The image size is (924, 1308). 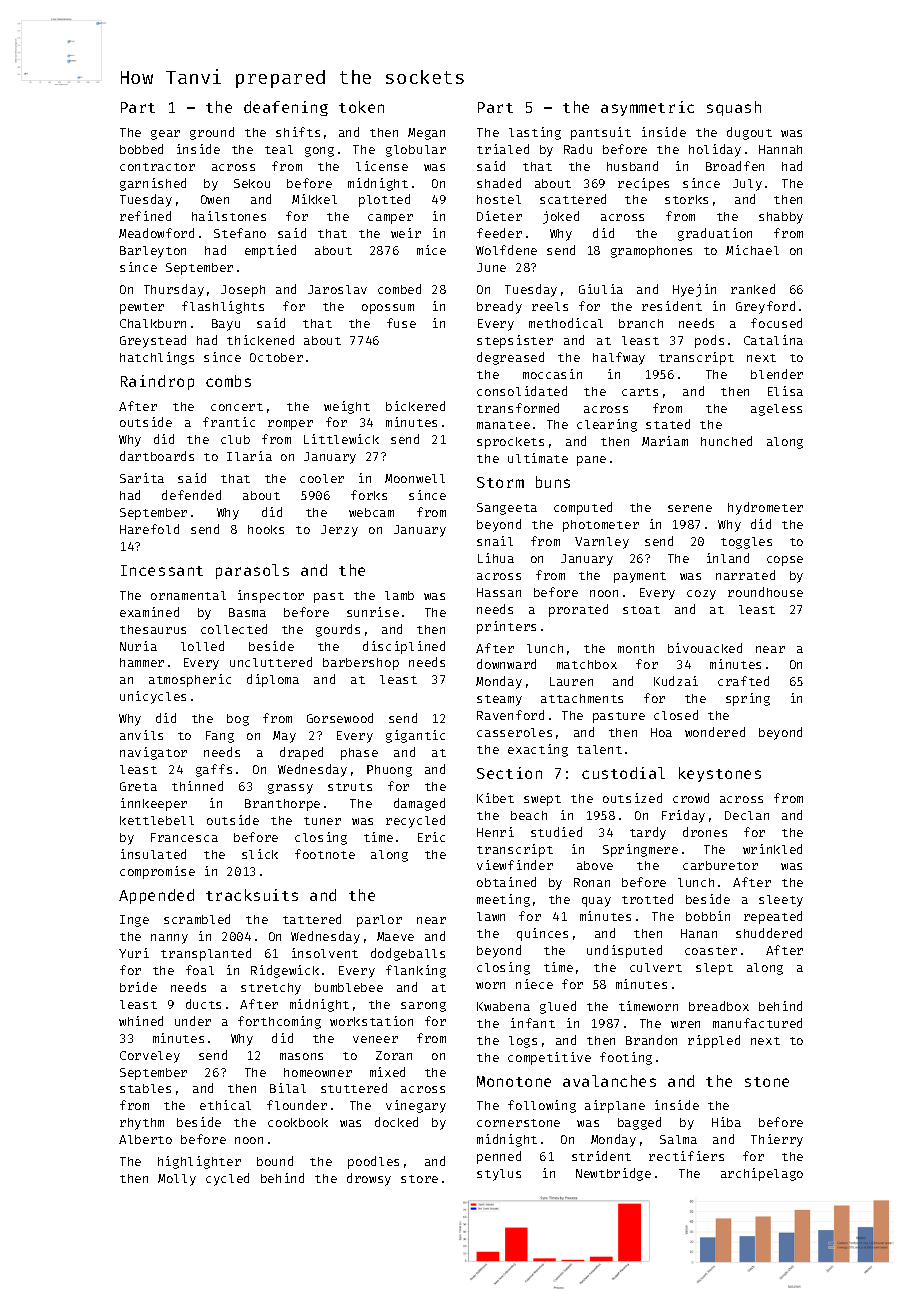 What do you see at coordinates (212, 133) in the screenshot?
I see `ground` at bounding box center [212, 133].
